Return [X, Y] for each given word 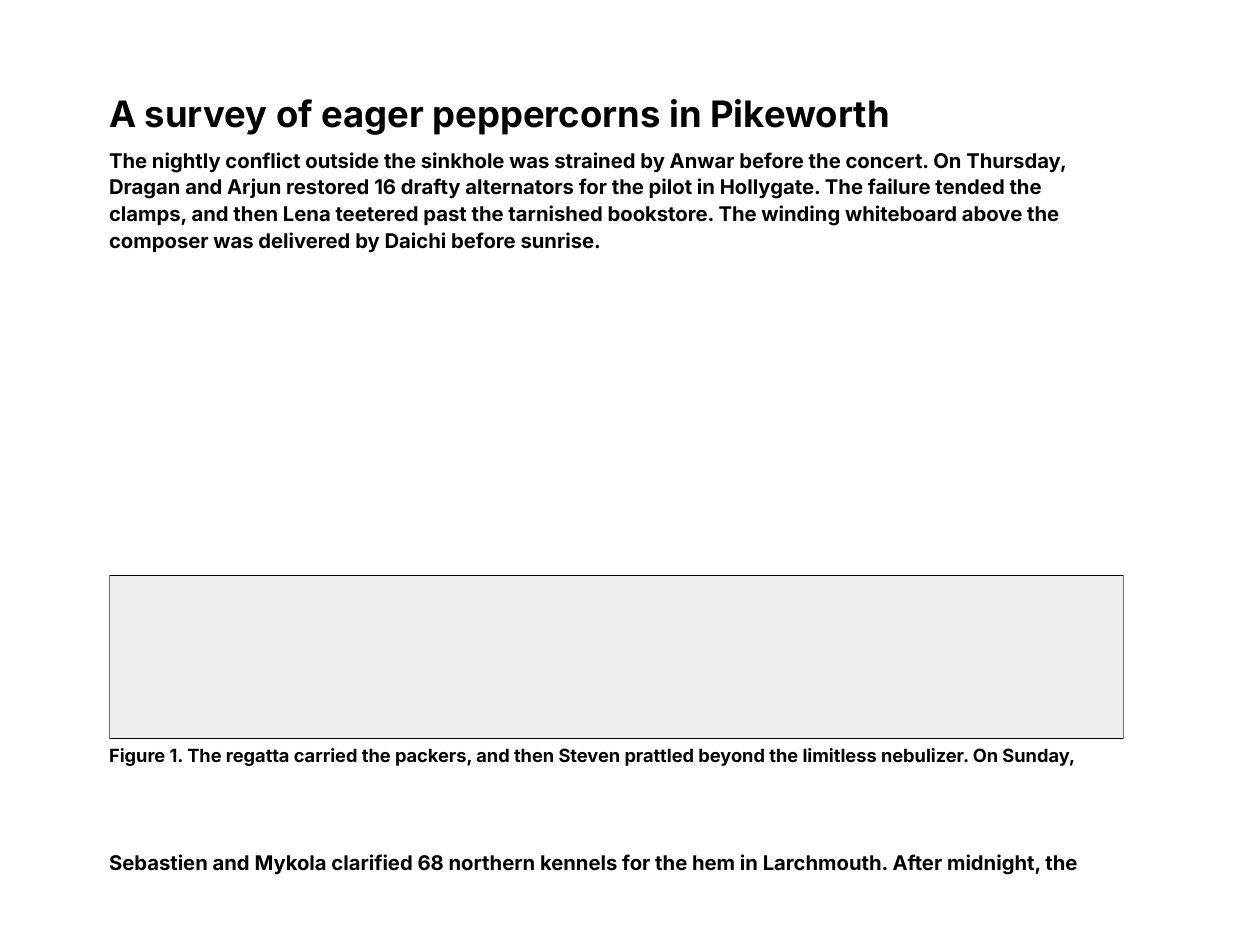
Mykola [290, 864]
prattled [659, 757]
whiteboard [900, 213]
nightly [186, 162]
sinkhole [462, 160]
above [992, 213]
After [917, 862]
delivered [304, 240]
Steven [589, 755]
